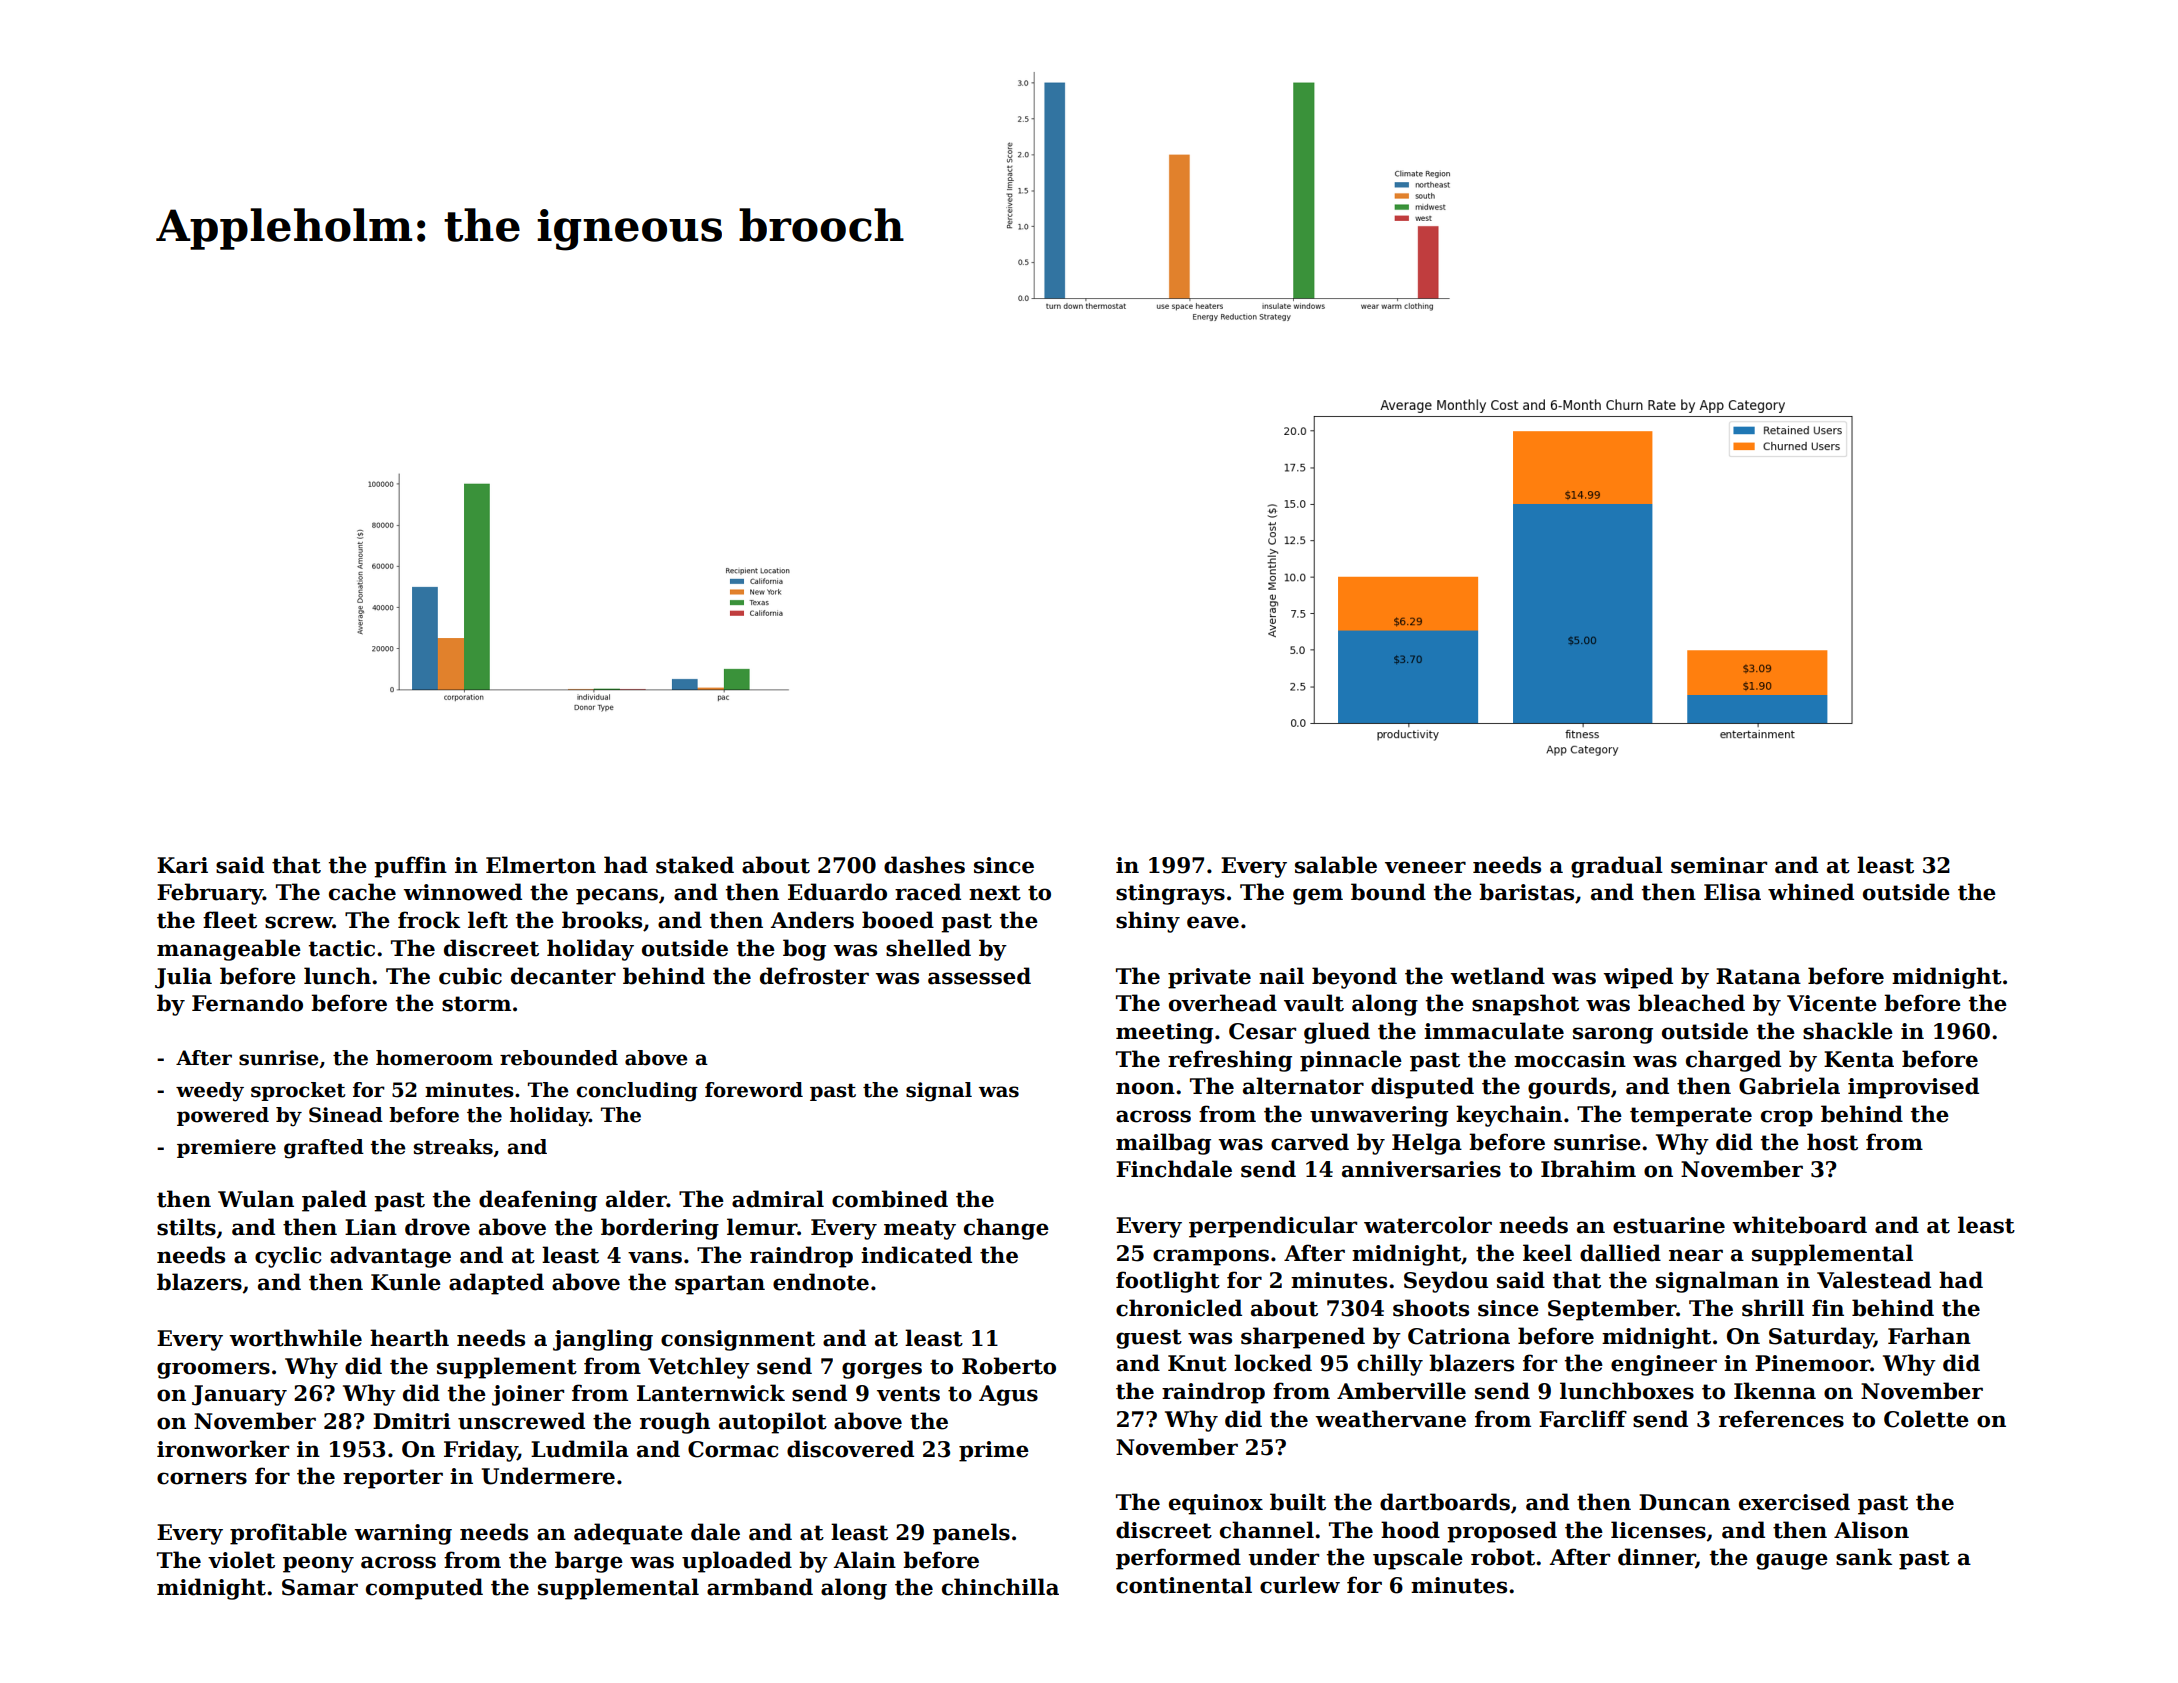 This screenshot has height=1683, width=2178. I want to click on perpendicular, so click(1273, 1227).
